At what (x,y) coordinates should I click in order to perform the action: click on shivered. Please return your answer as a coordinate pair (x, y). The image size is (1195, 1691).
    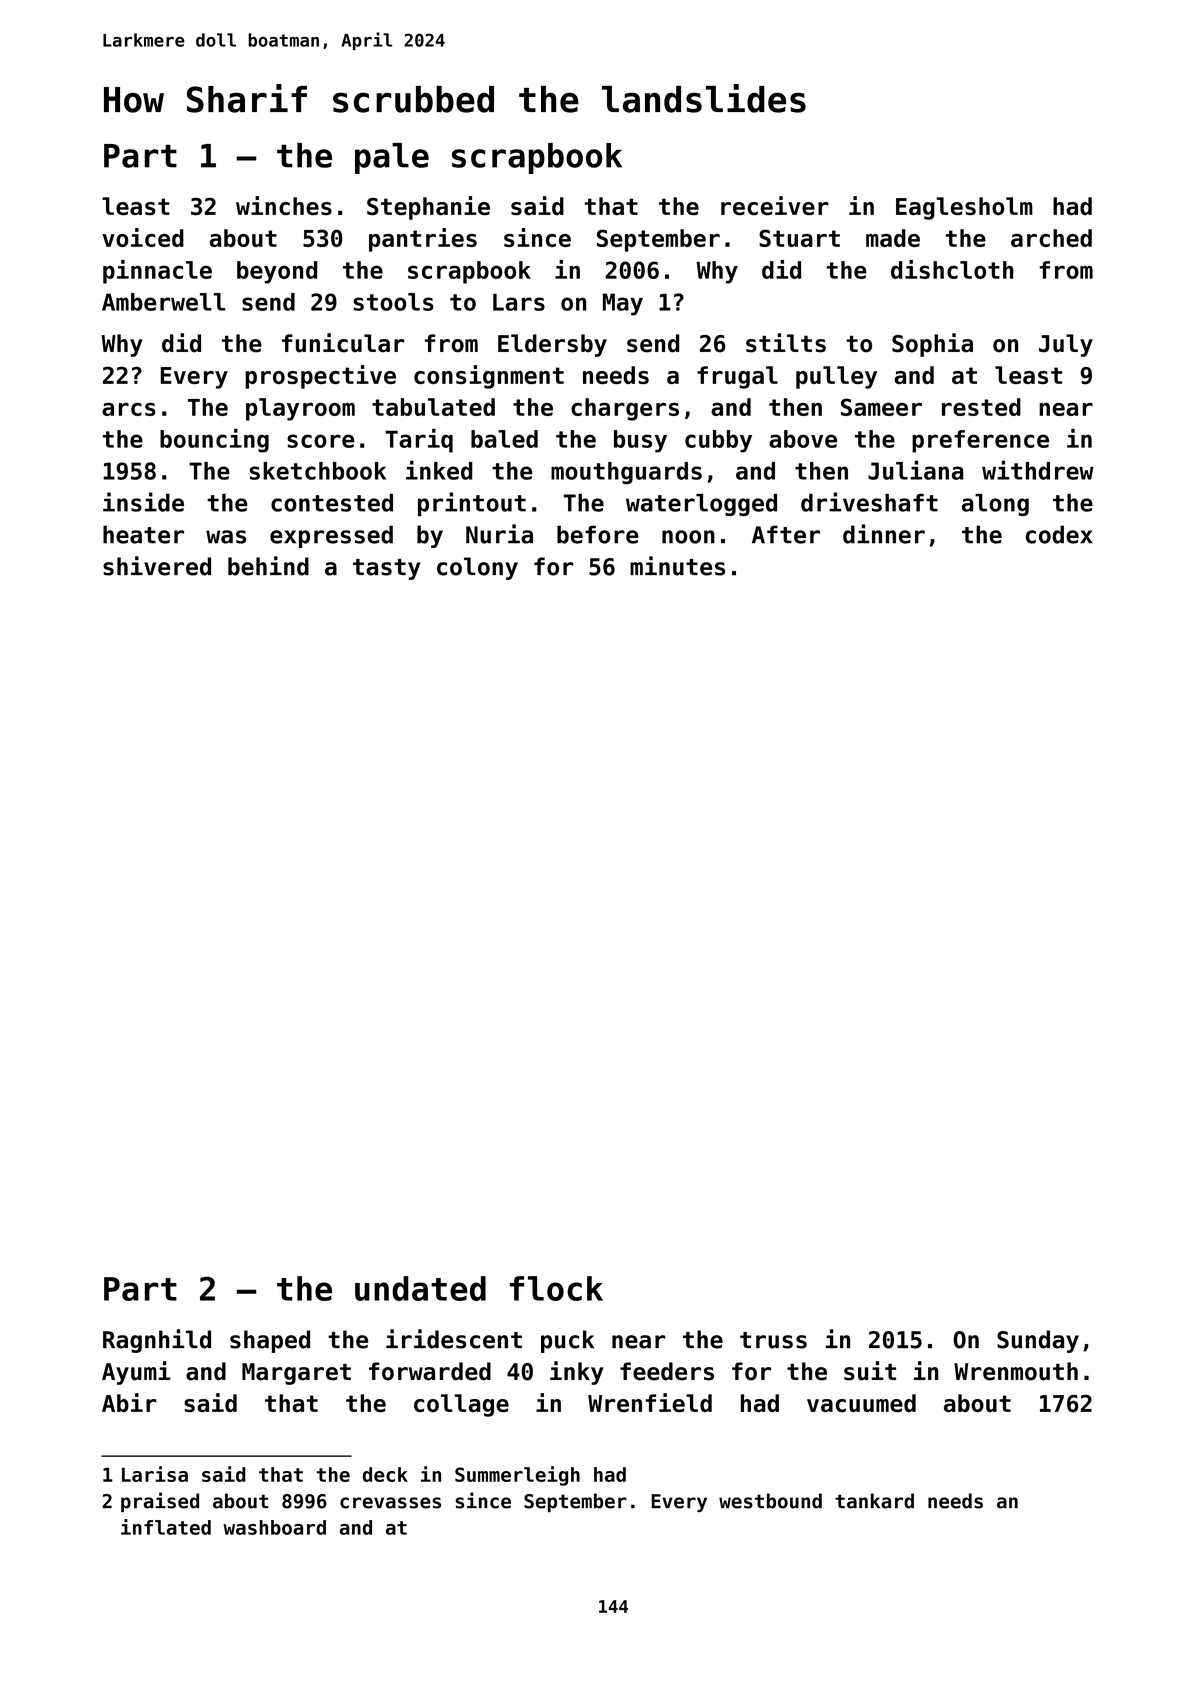
    Looking at the image, I should click on (157, 566).
